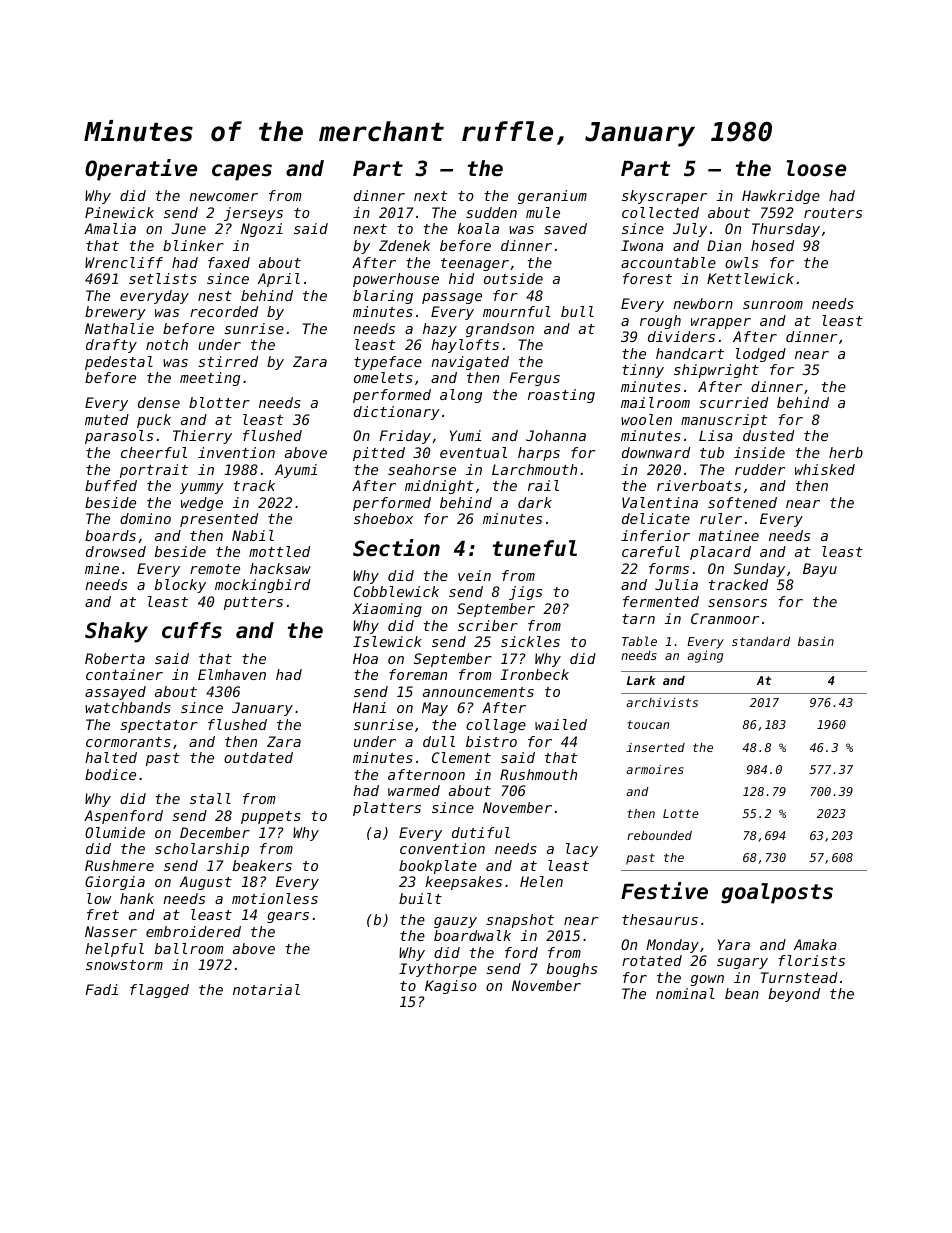 The width and height of the page is (952, 1233). Describe the element at coordinates (816, 641) in the page. I see `basin` at that location.
